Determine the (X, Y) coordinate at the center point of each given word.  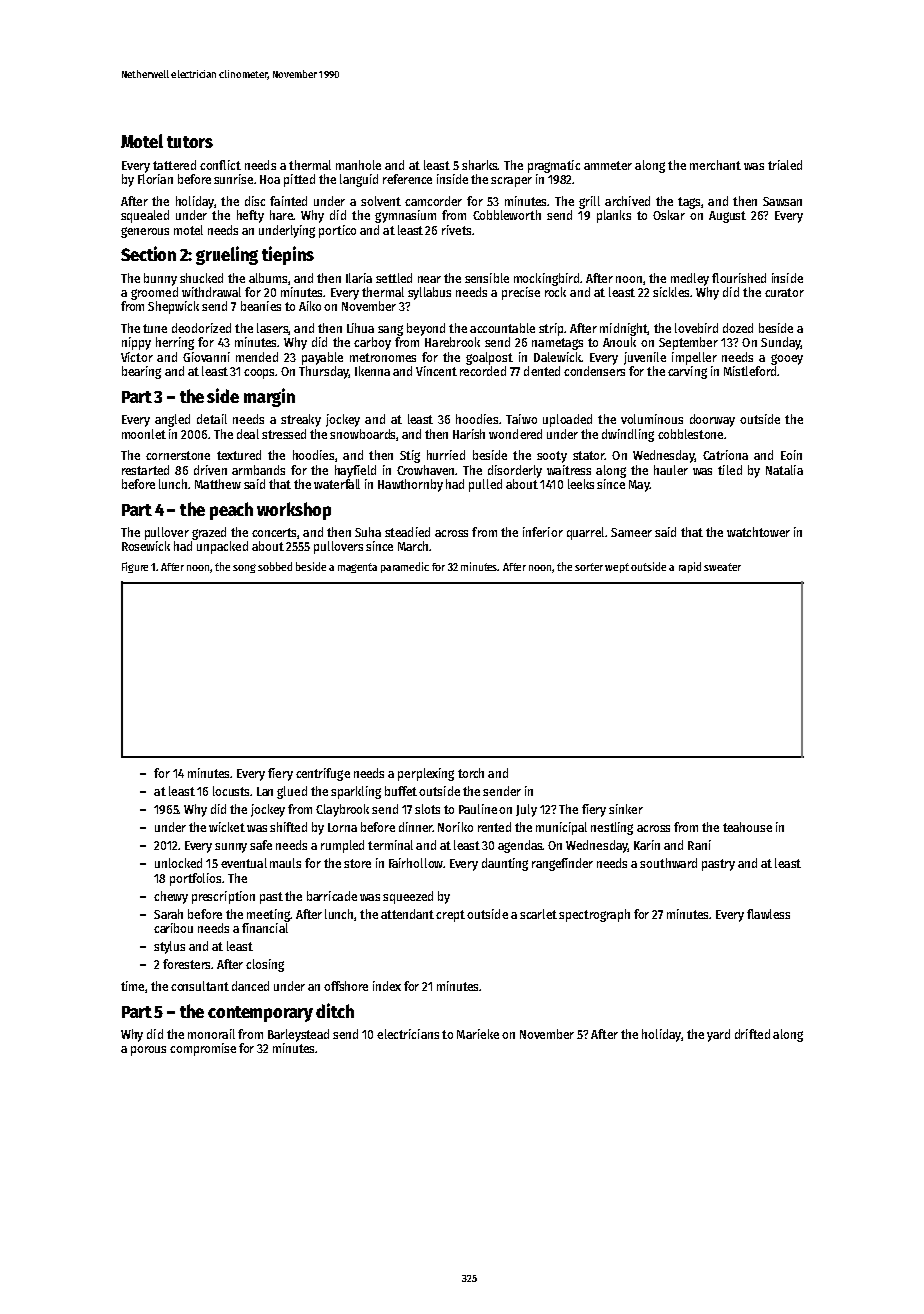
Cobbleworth (507, 215)
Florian (155, 179)
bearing (141, 372)
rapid (690, 567)
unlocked (178, 863)
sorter (589, 567)
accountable (502, 328)
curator (784, 292)
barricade (332, 896)
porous (148, 1051)
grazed (209, 533)
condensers (594, 371)
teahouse (747, 827)
